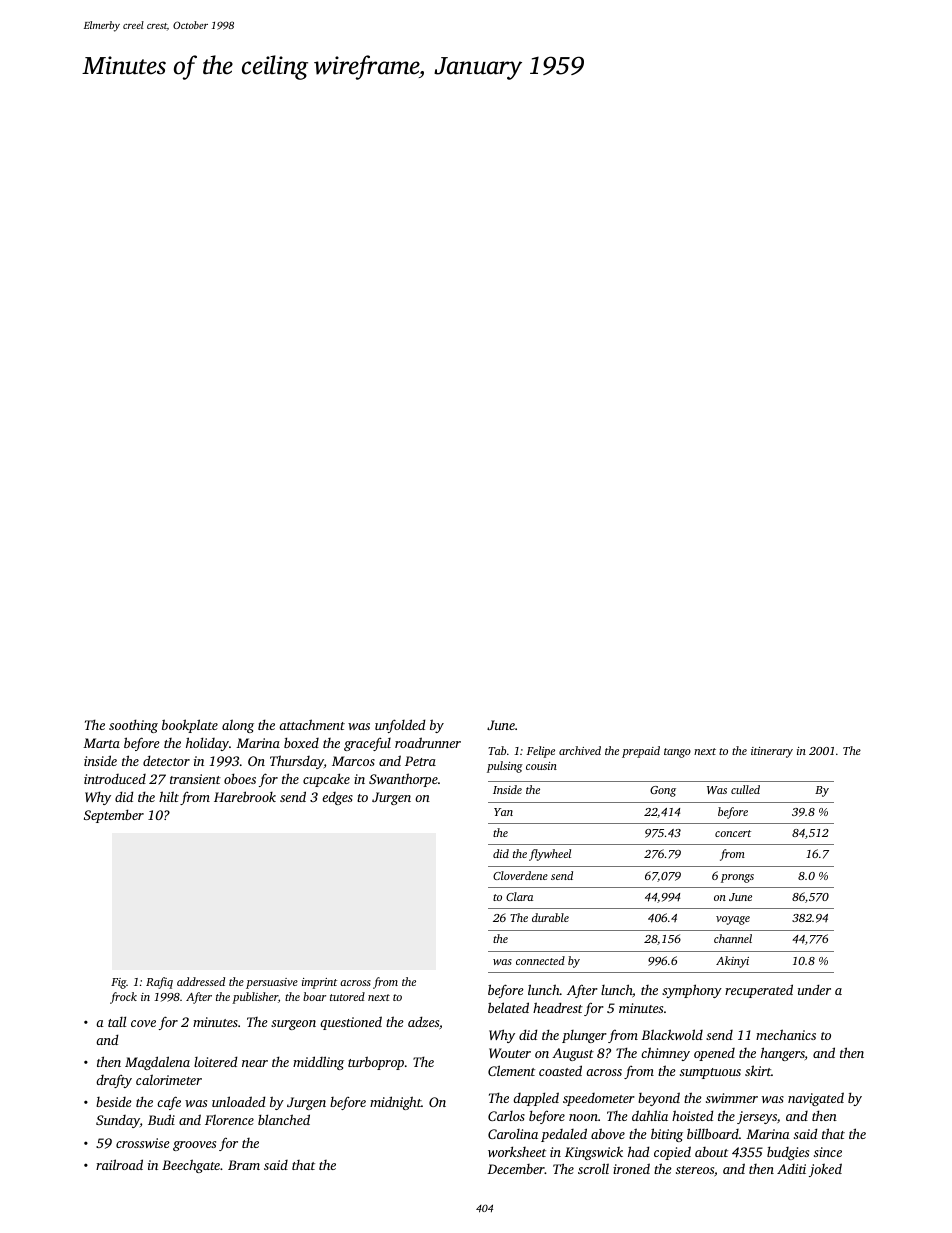 Image resolution: width=952 pixels, height=1233 pixels. What do you see at coordinates (376, 1063) in the screenshot?
I see `turboprop` at bounding box center [376, 1063].
